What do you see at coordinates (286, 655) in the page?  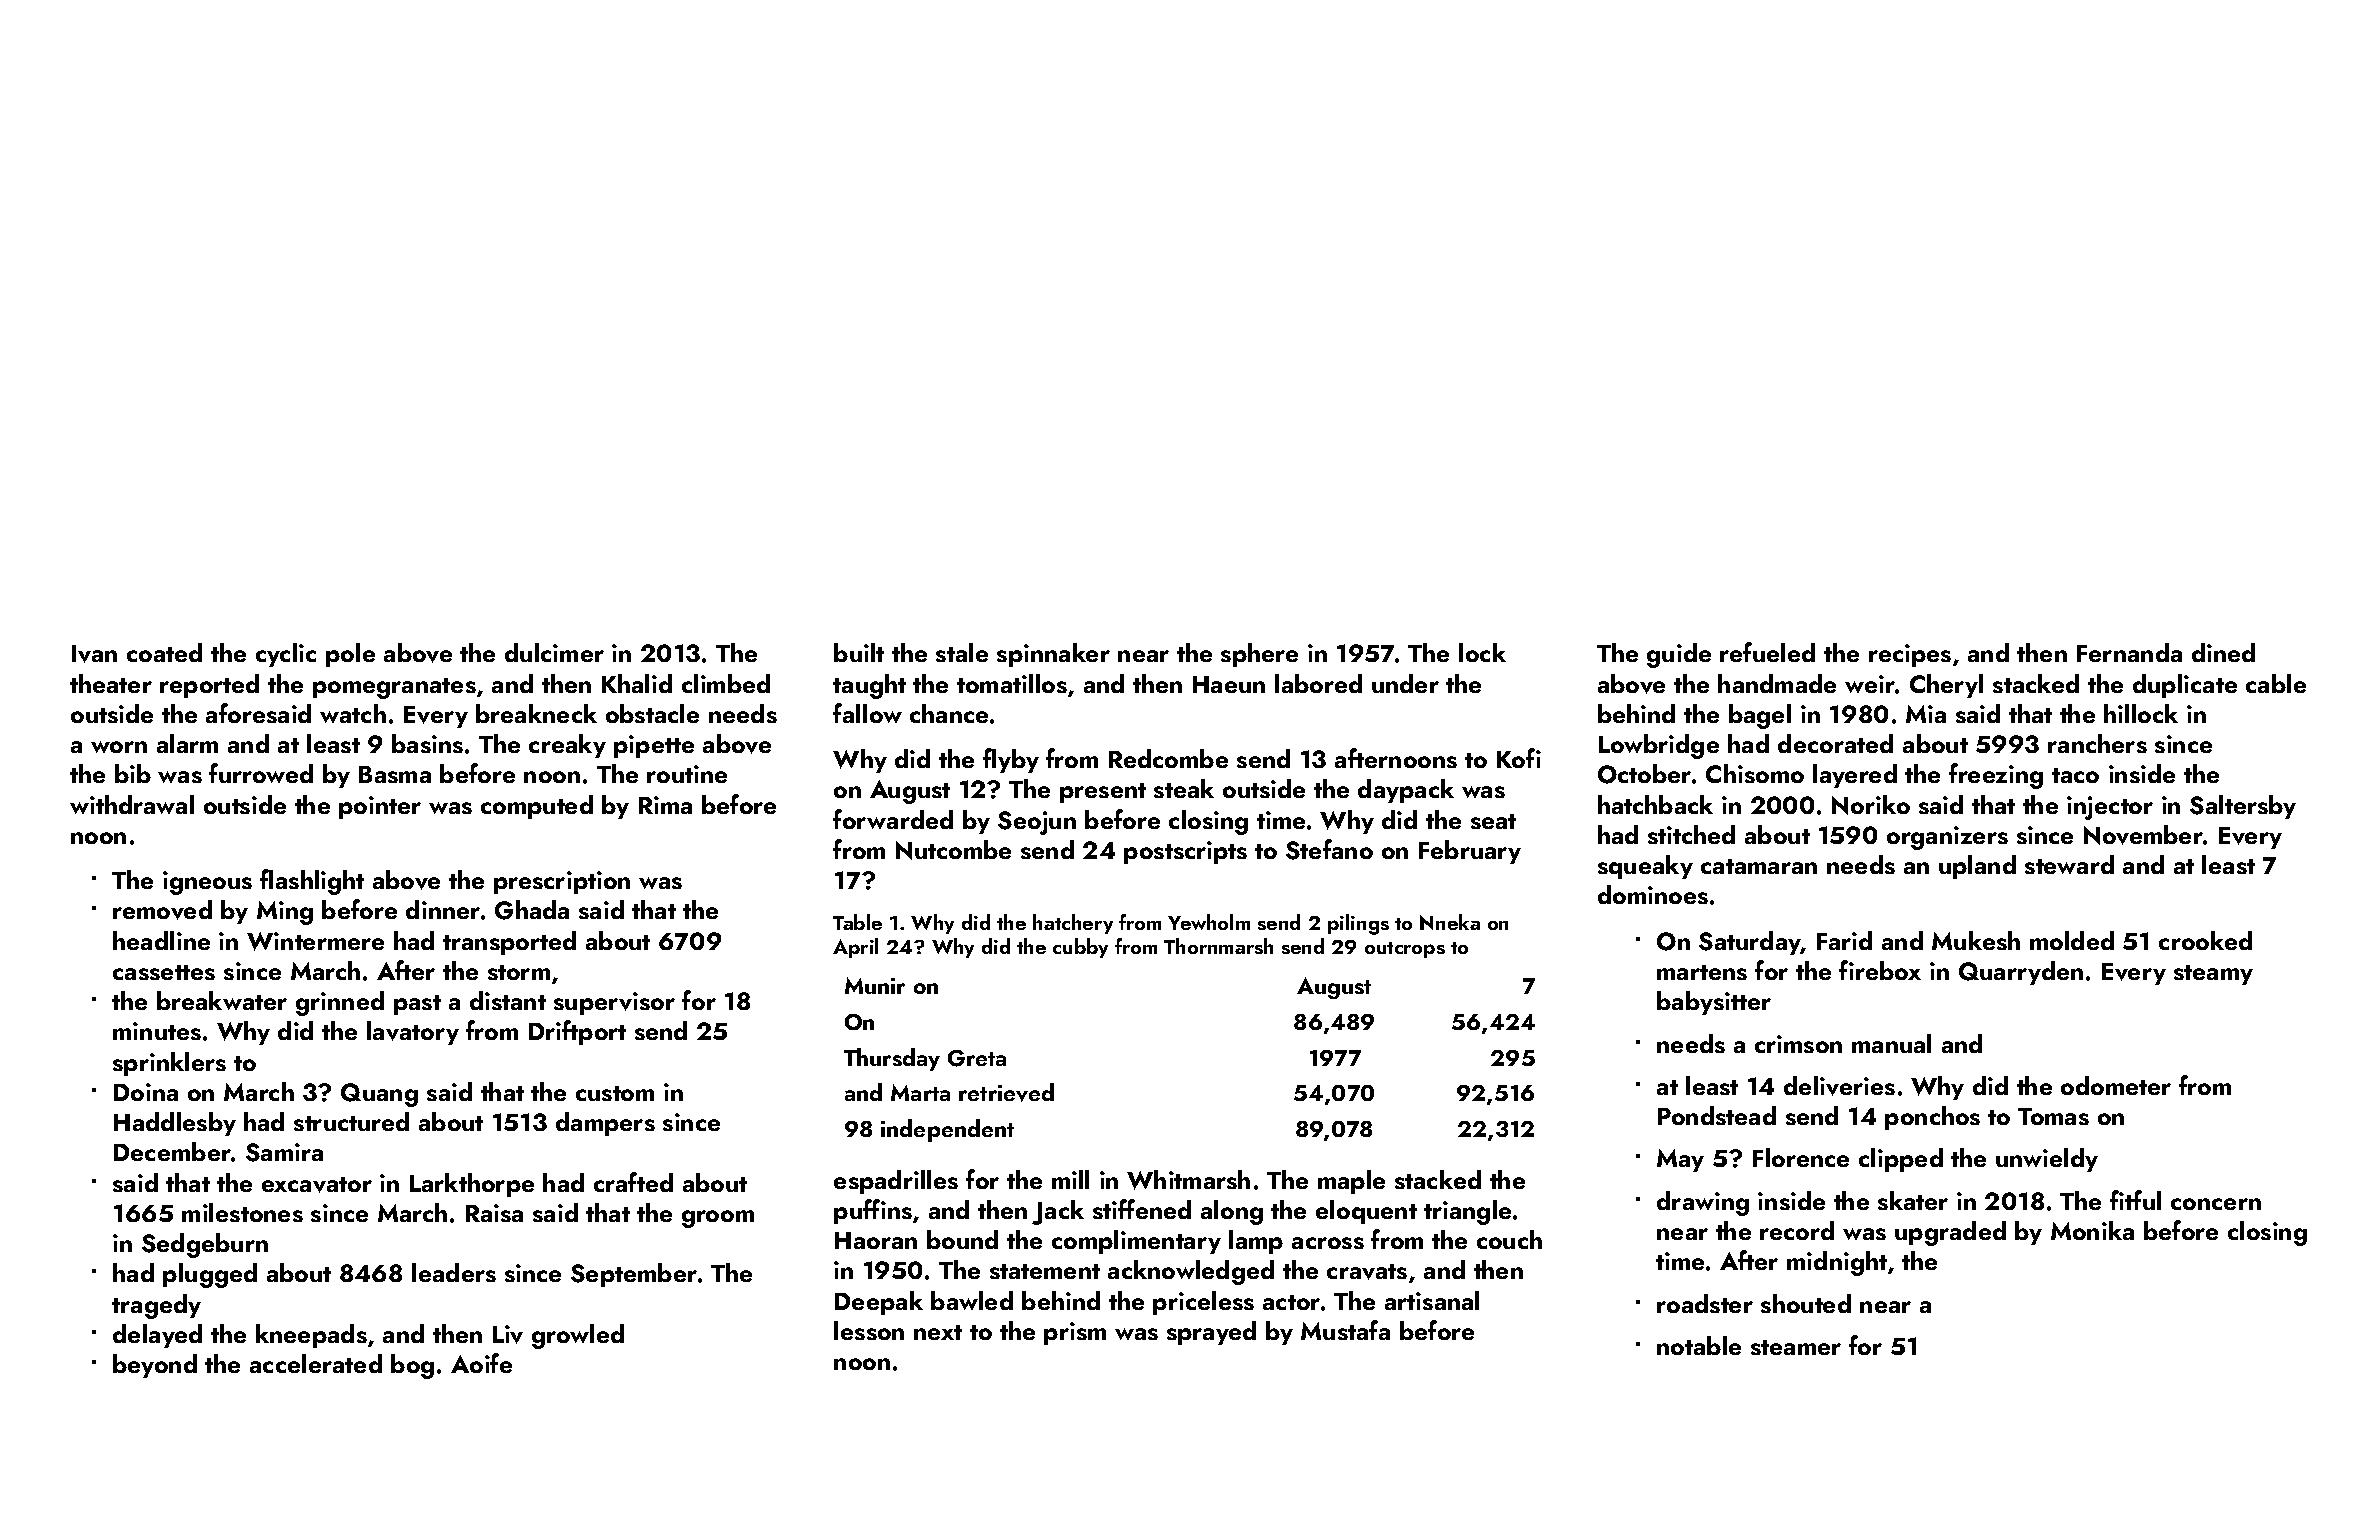 I see `cyclic` at bounding box center [286, 655].
